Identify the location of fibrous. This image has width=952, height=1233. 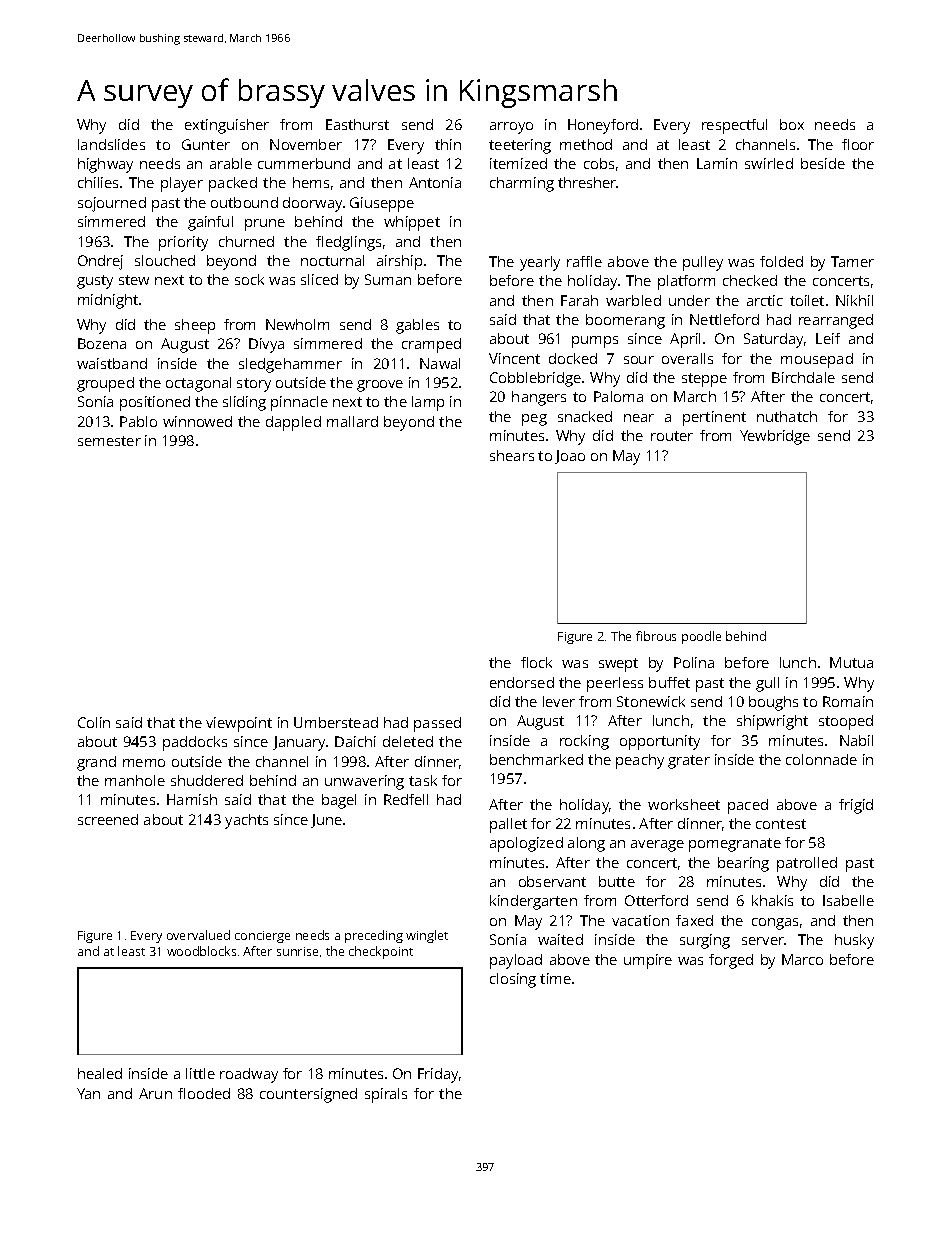
(656, 636).
